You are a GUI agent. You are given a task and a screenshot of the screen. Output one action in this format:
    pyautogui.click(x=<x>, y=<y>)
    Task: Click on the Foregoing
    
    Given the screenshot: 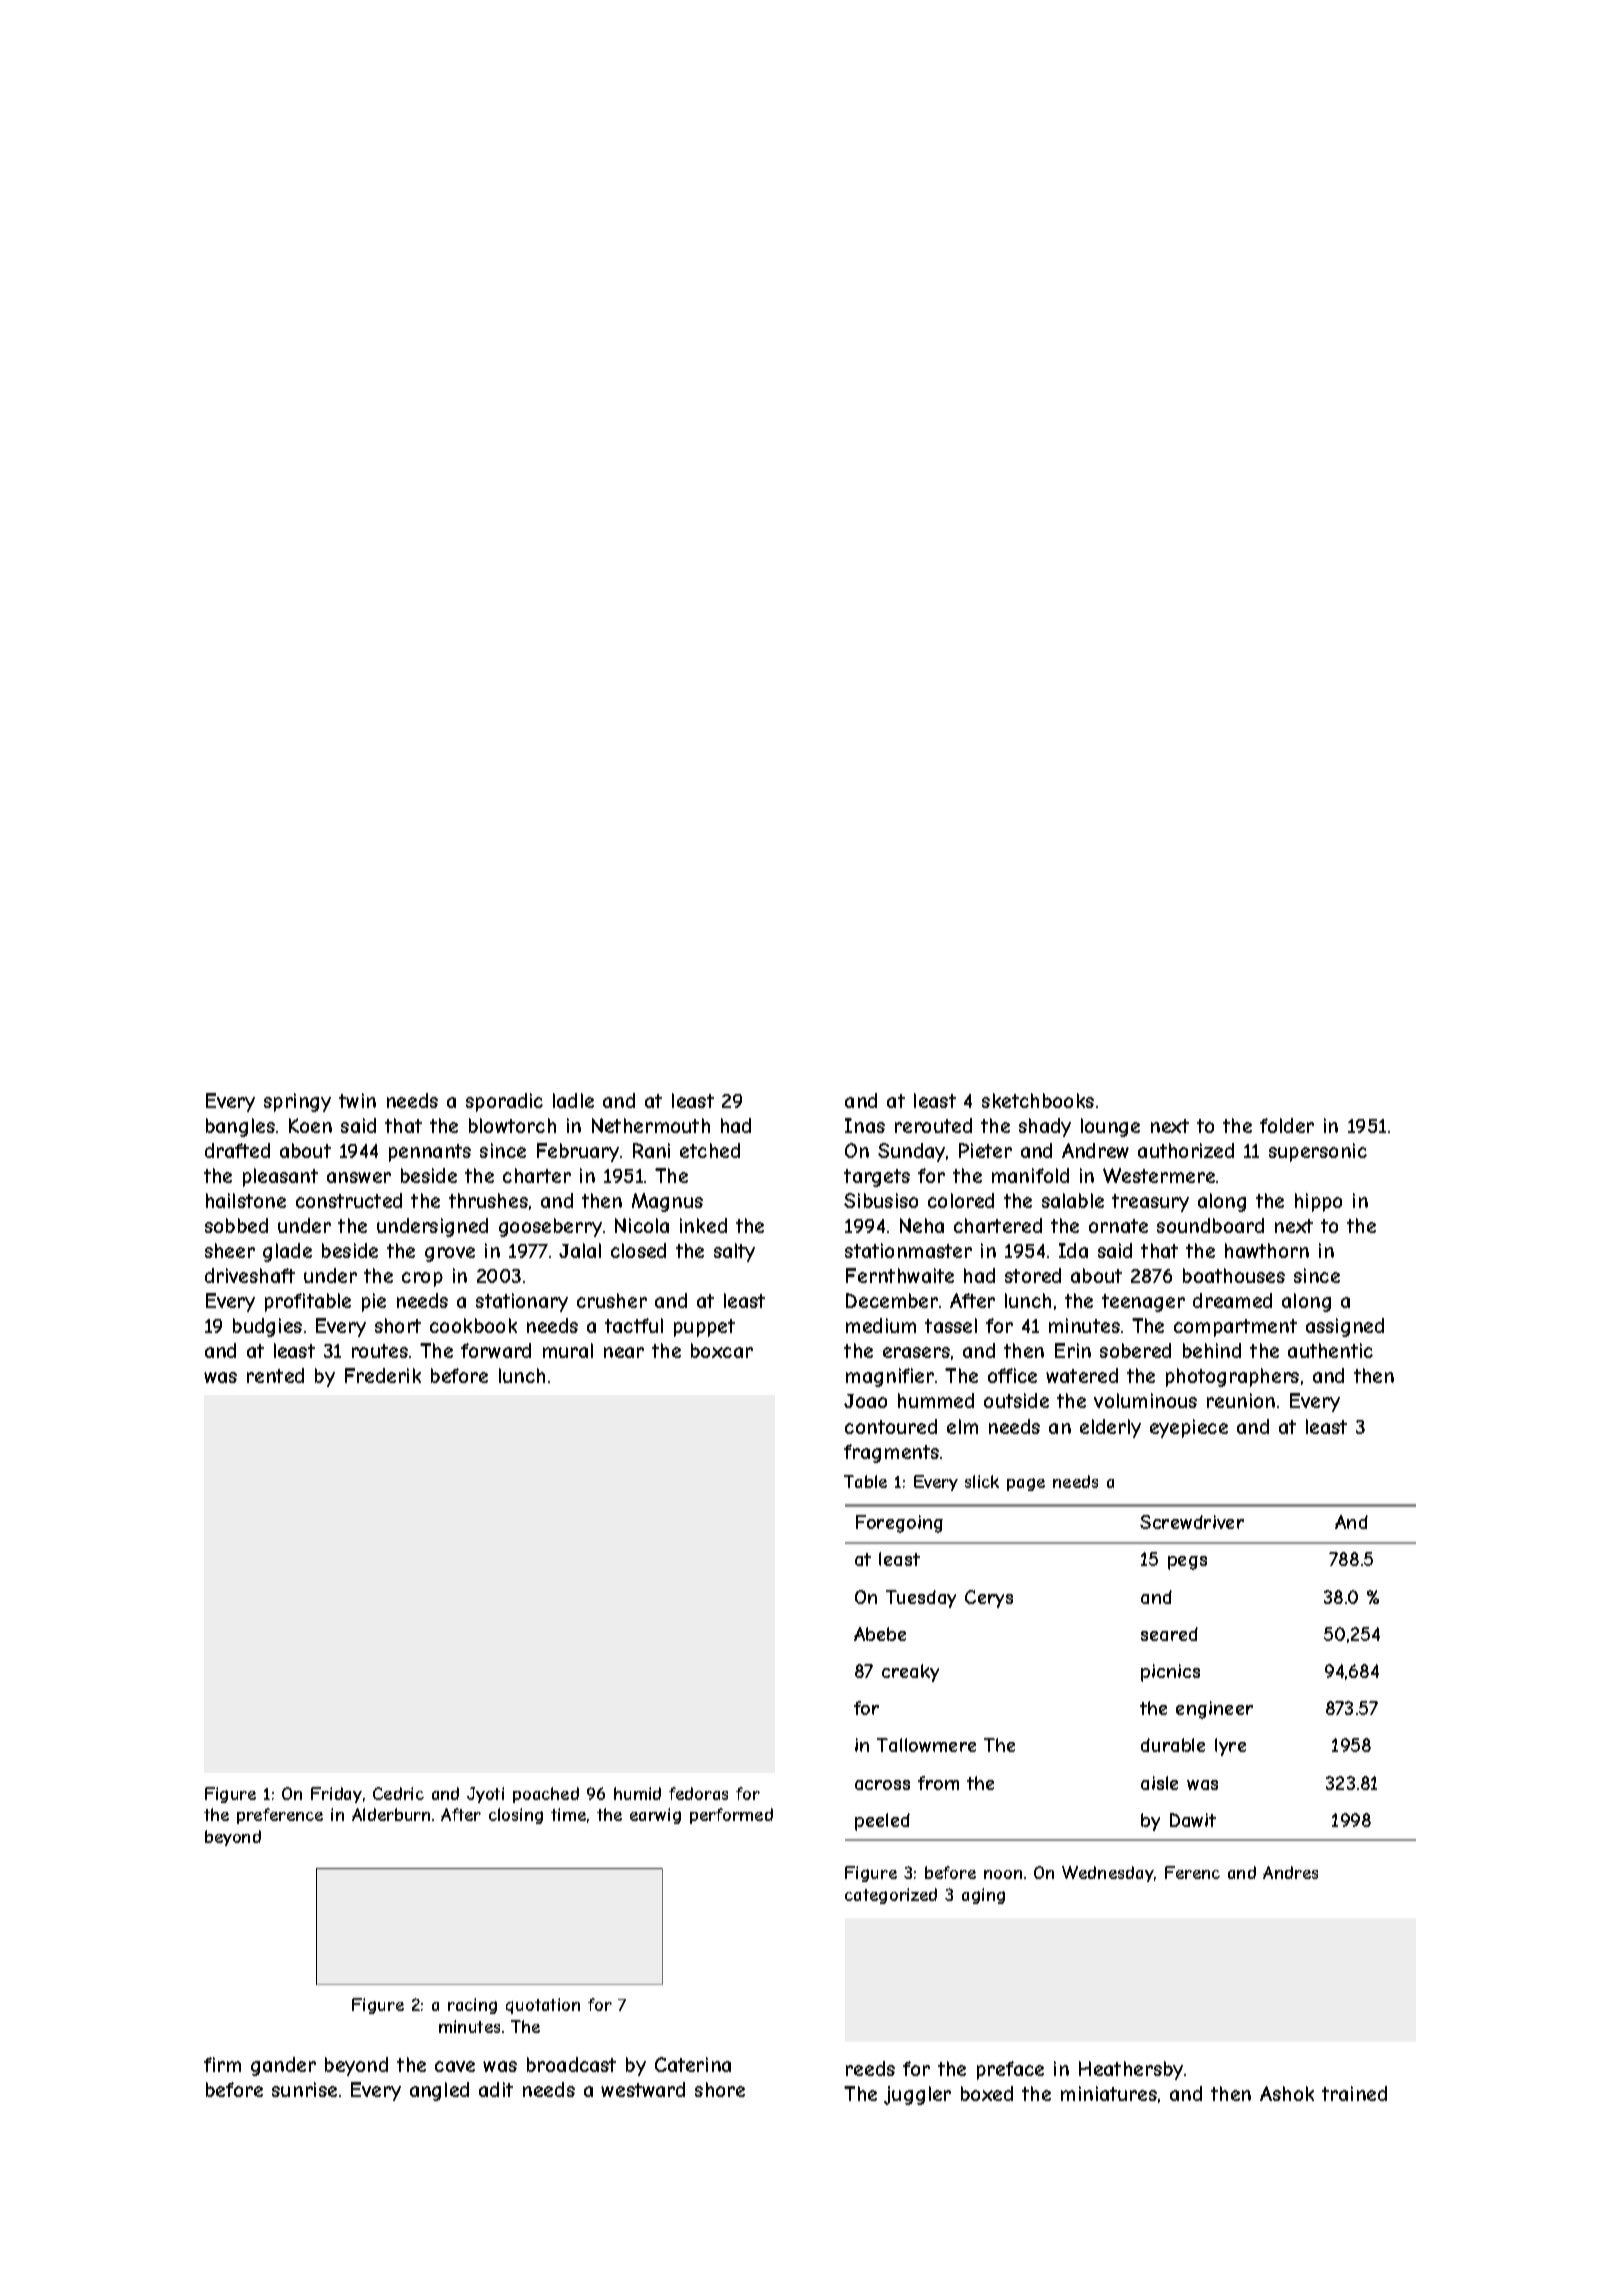 What is the action you would take?
    pyautogui.click(x=899, y=1524)
